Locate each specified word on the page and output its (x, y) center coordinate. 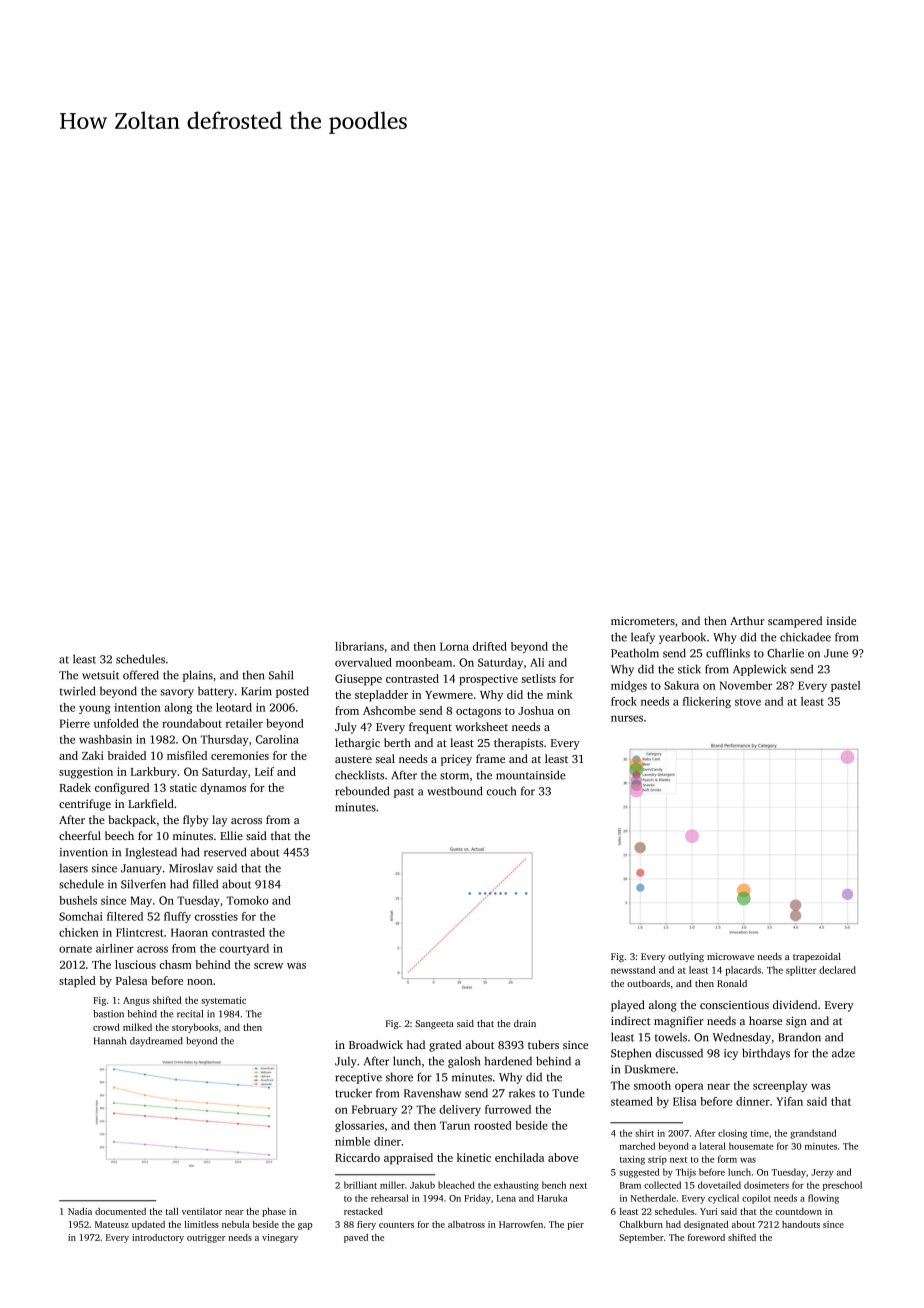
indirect (630, 1020)
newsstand (633, 970)
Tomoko (248, 900)
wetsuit (100, 675)
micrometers (643, 620)
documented (120, 1211)
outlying (686, 957)
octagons (478, 713)
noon (200, 982)
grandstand (813, 1134)
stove (748, 702)
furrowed (508, 1109)
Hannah (110, 1041)
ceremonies (240, 755)
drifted (490, 646)
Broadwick (376, 1044)
